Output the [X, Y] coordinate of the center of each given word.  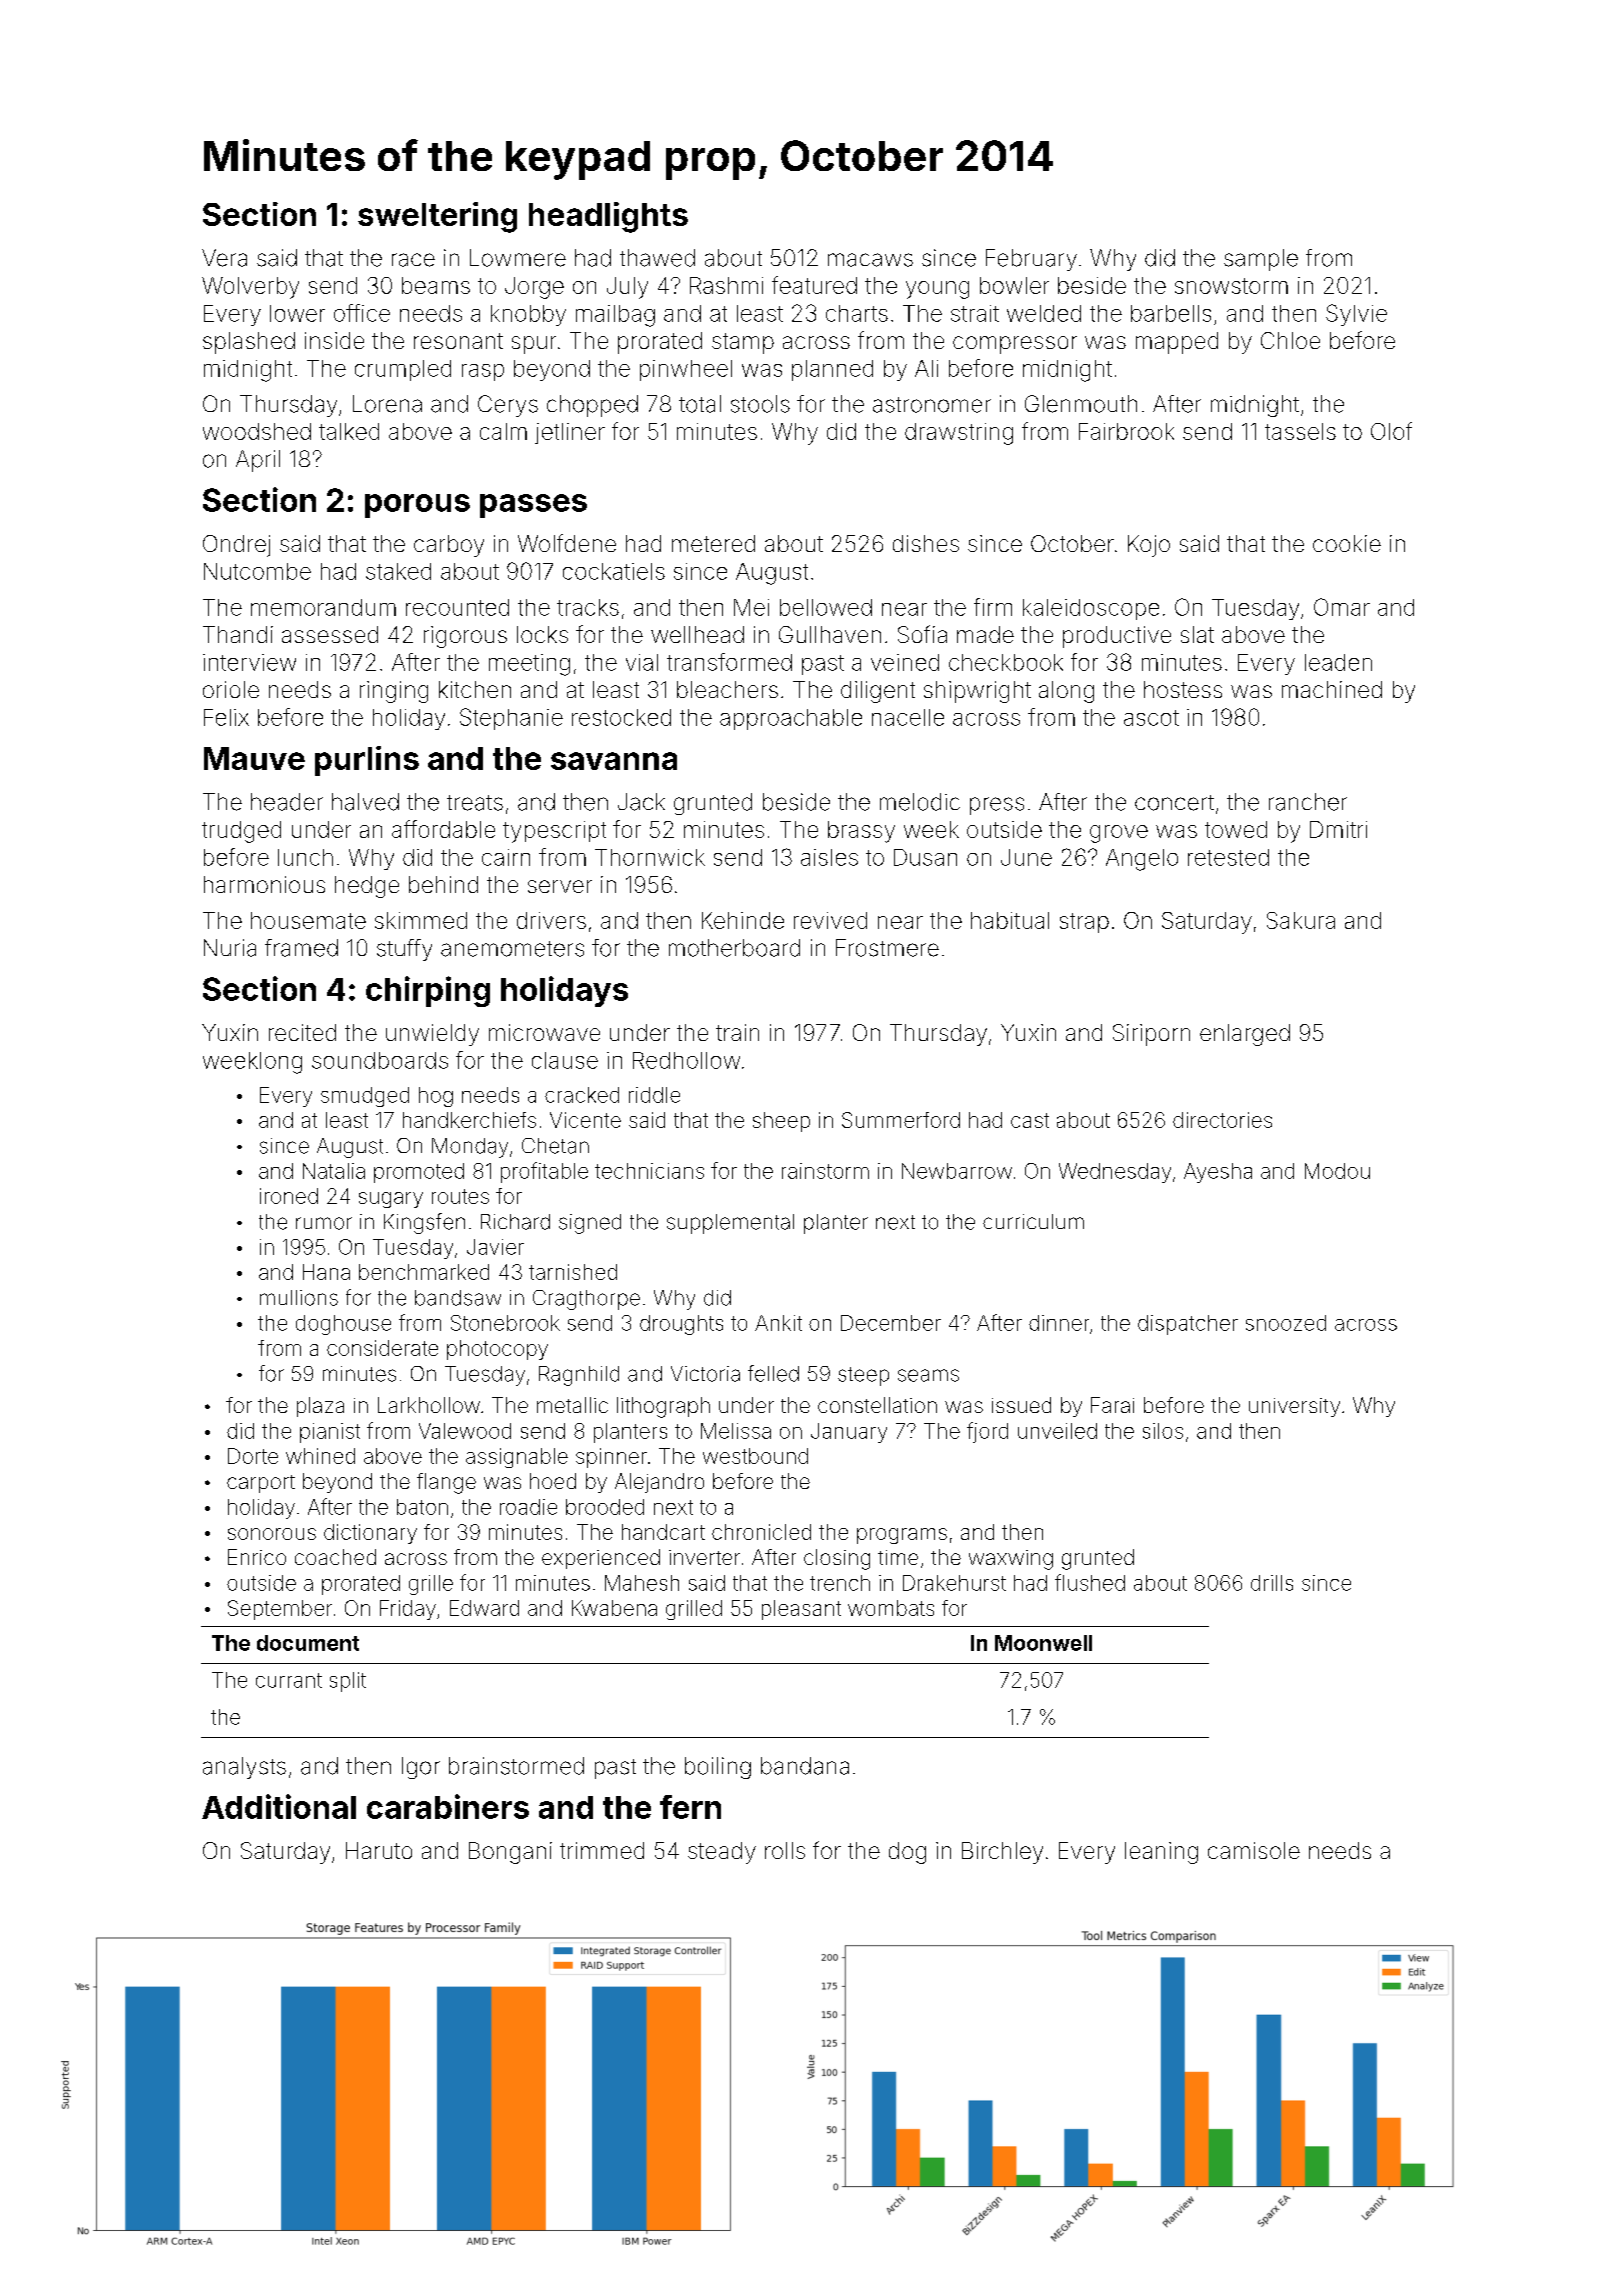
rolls [785, 1850]
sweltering [437, 217]
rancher [1308, 802]
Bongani [510, 1853]
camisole [1254, 1850]
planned [832, 370]
